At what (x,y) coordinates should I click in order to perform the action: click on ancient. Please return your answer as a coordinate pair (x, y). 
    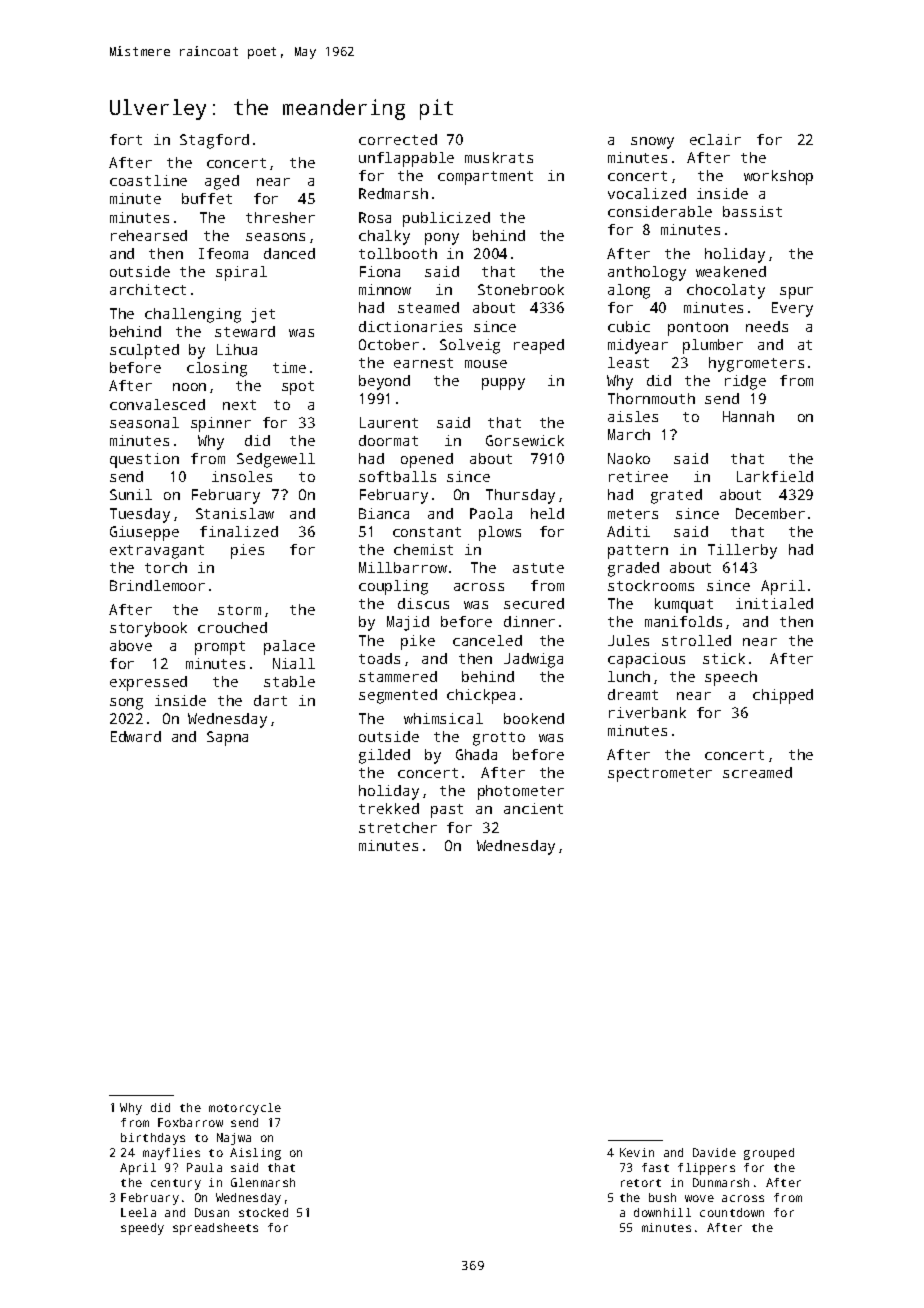
    Looking at the image, I should click on (533, 808).
